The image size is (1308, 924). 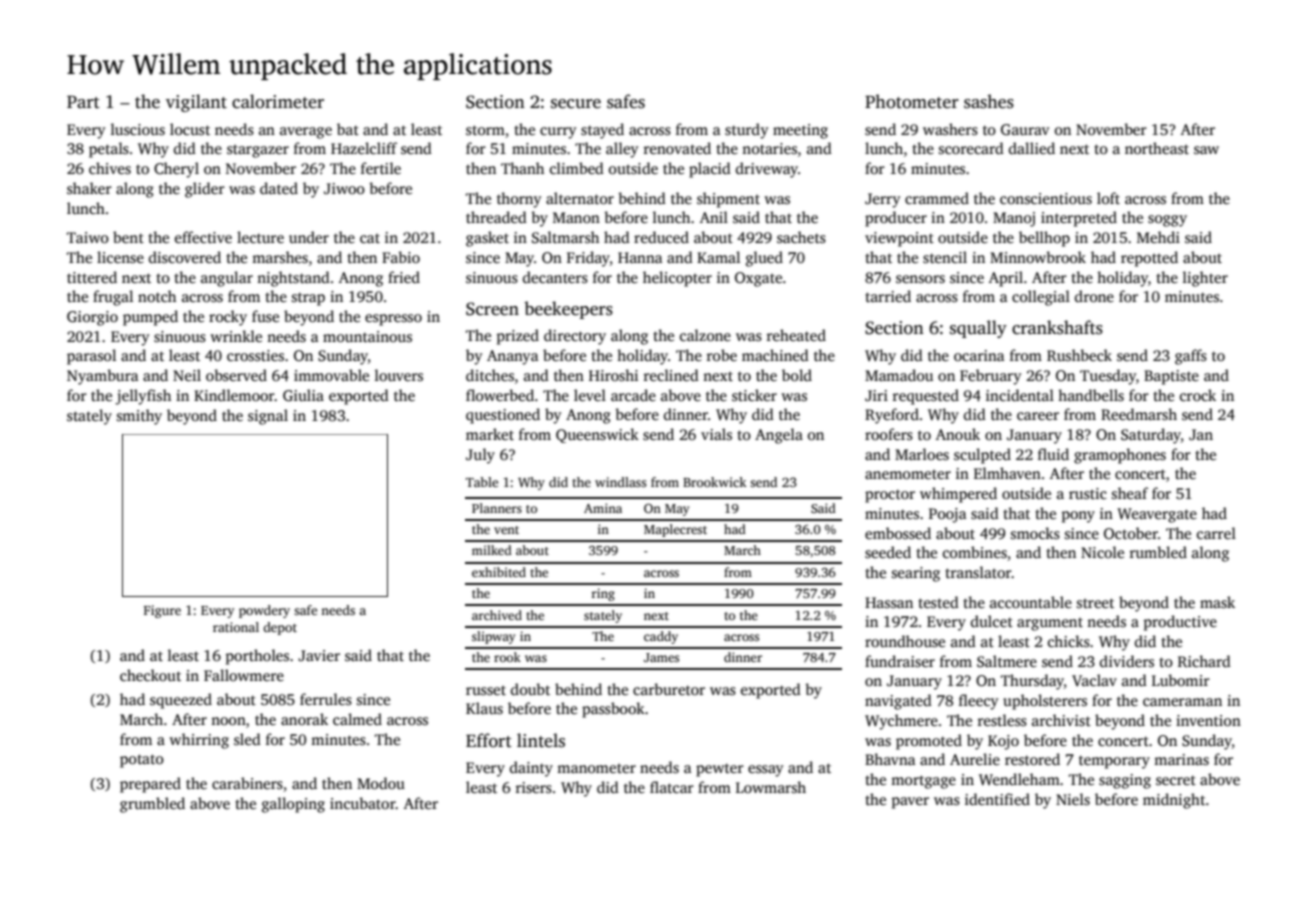 I want to click on carrel, so click(x=1216, y=533).
